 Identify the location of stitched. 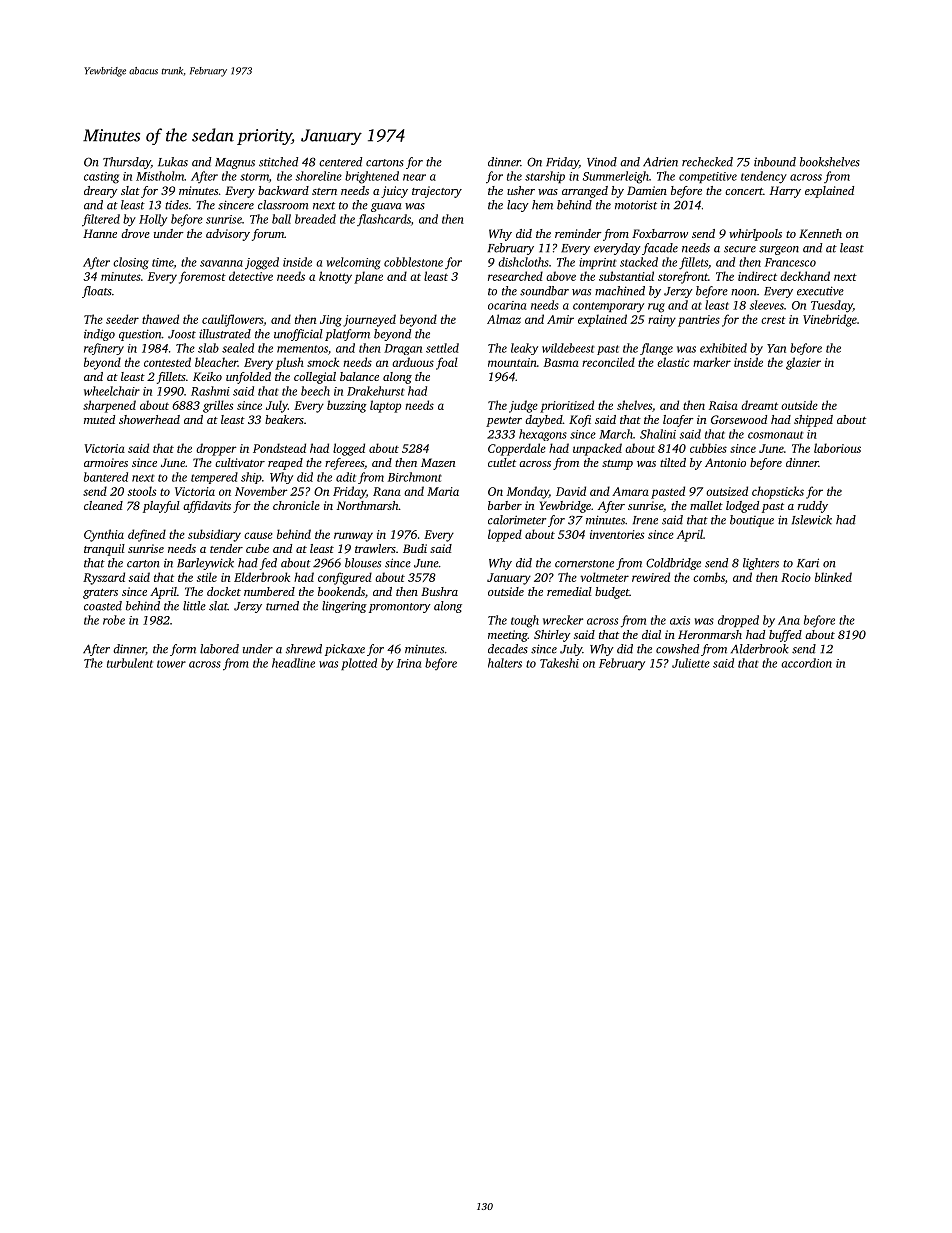
(278, 162).
